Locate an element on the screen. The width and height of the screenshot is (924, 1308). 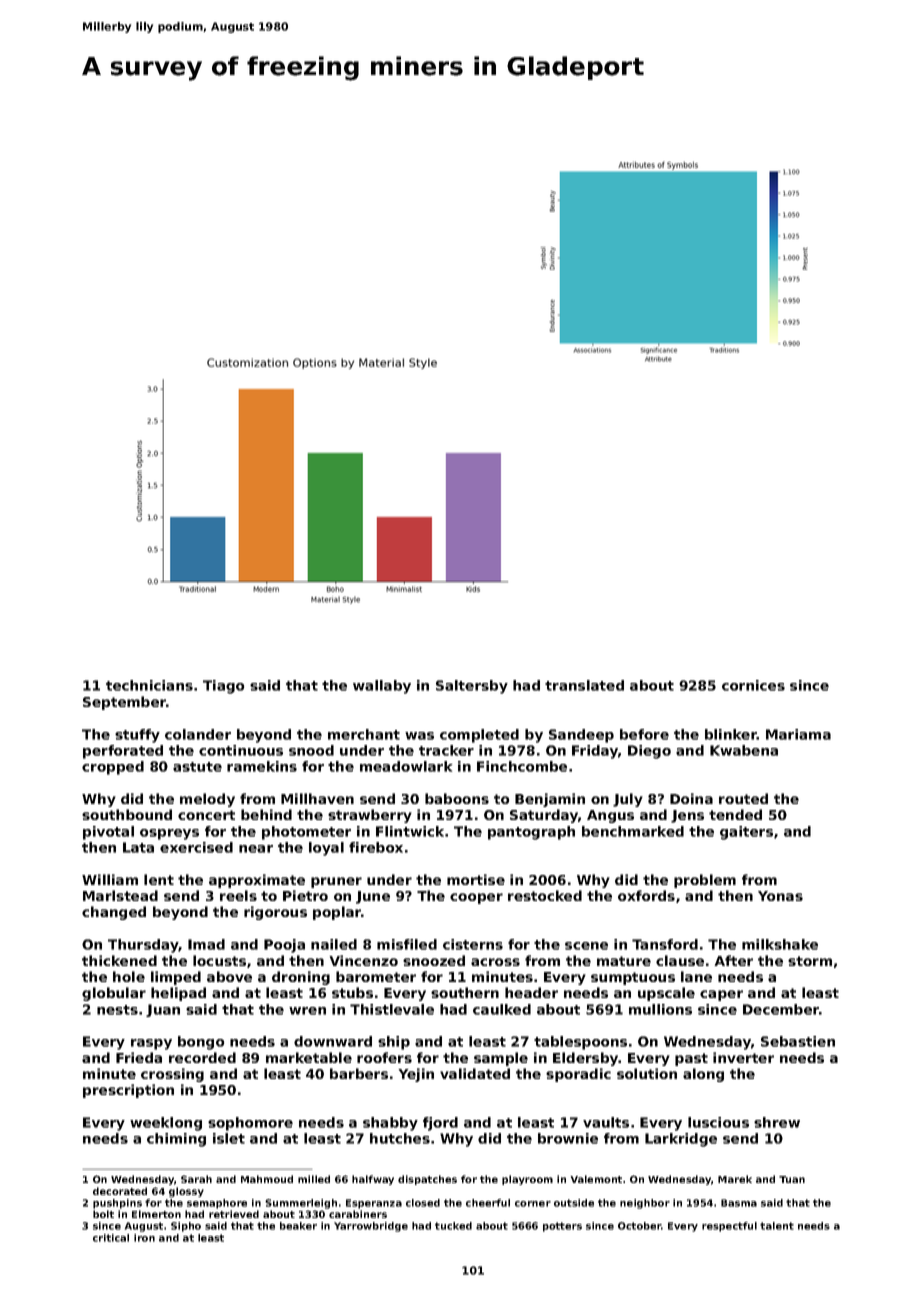
fjord is located at coordinates (440, 1124).
